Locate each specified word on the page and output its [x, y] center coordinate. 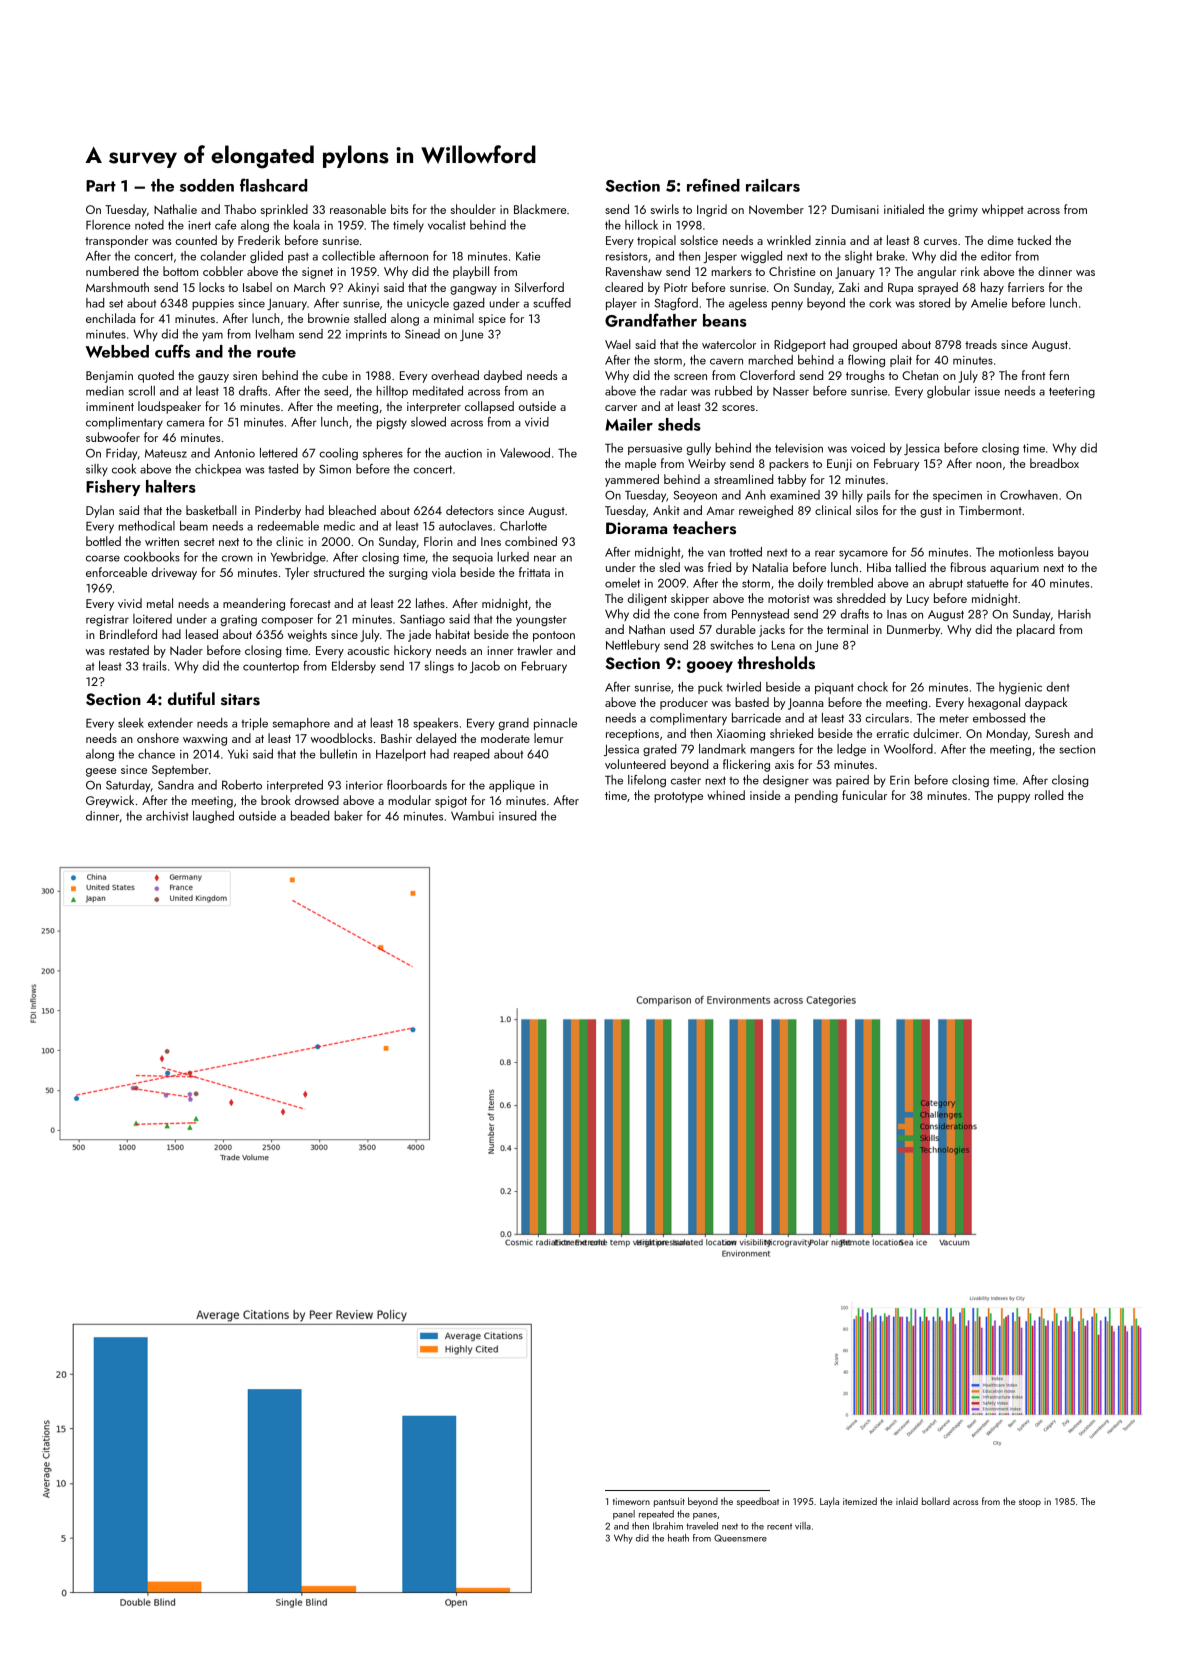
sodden [207, 185]
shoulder [473, 209]
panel [624, 1515]
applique [512, 786]
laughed [213, 817]
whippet [1003, 210]
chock [872, 687]
